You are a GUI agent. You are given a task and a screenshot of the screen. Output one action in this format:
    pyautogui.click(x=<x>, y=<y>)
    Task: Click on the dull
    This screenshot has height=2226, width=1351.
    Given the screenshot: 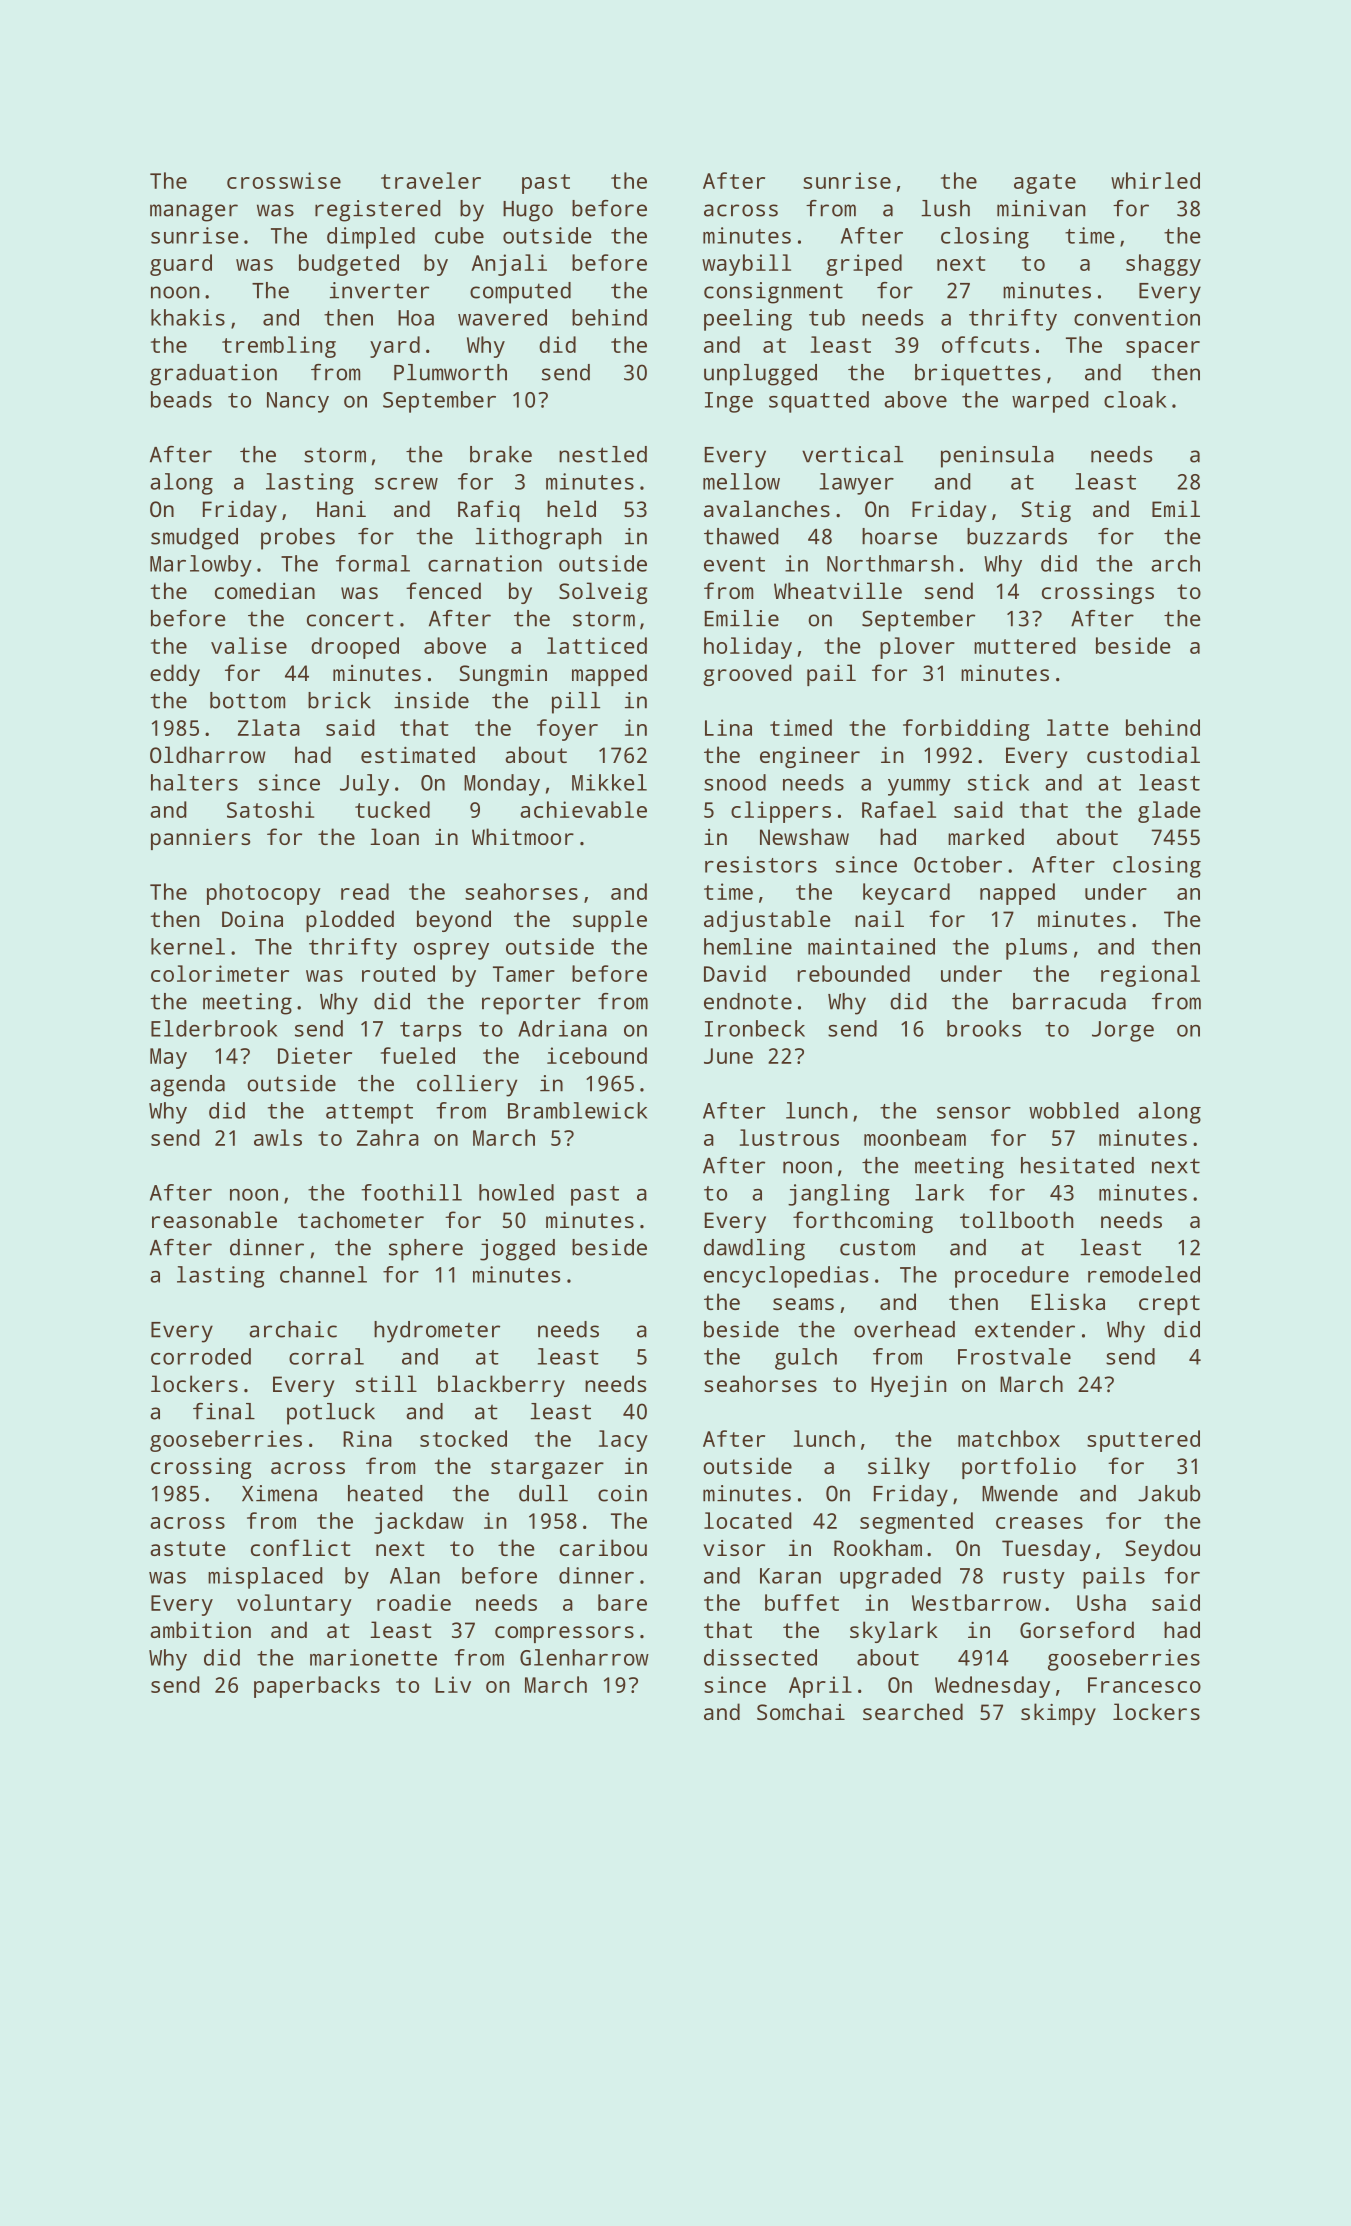 What is the action you would take?
    pyautogui.click(x=543, y=1493)
